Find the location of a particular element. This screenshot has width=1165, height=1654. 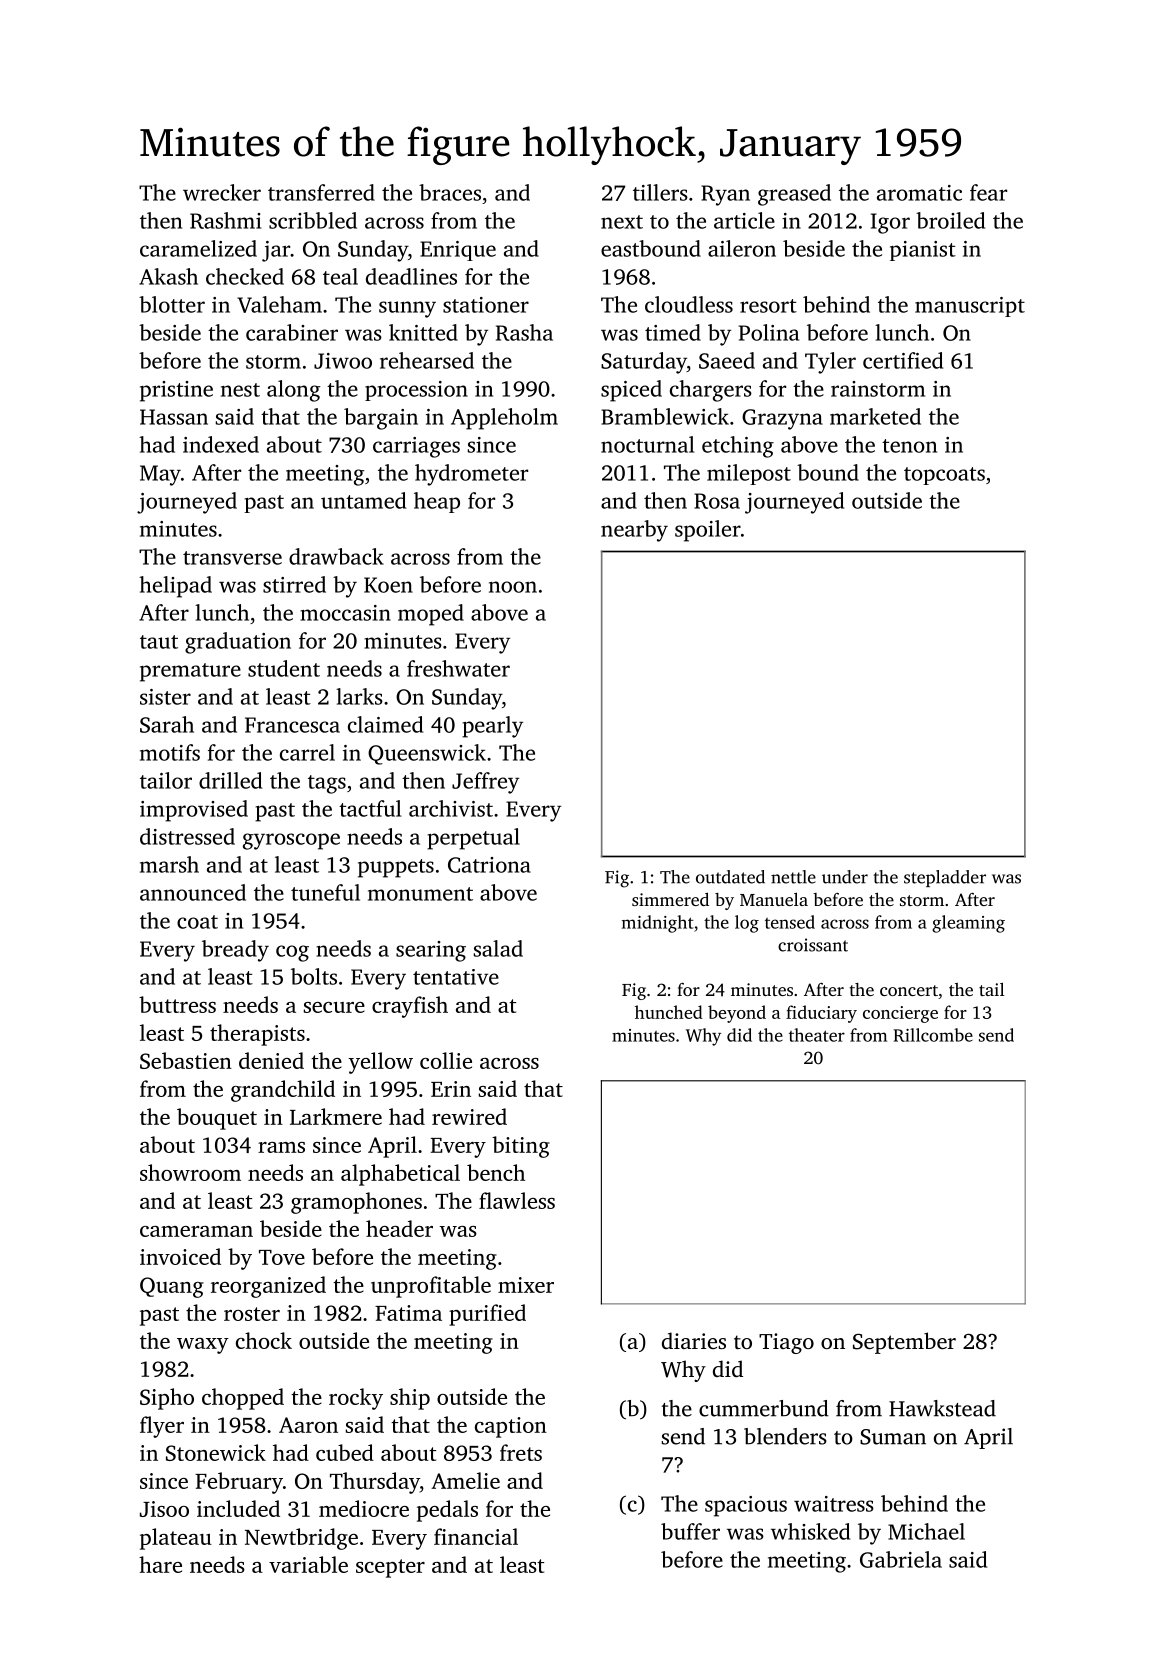

beyond is located at coordinates (737, 1014).
